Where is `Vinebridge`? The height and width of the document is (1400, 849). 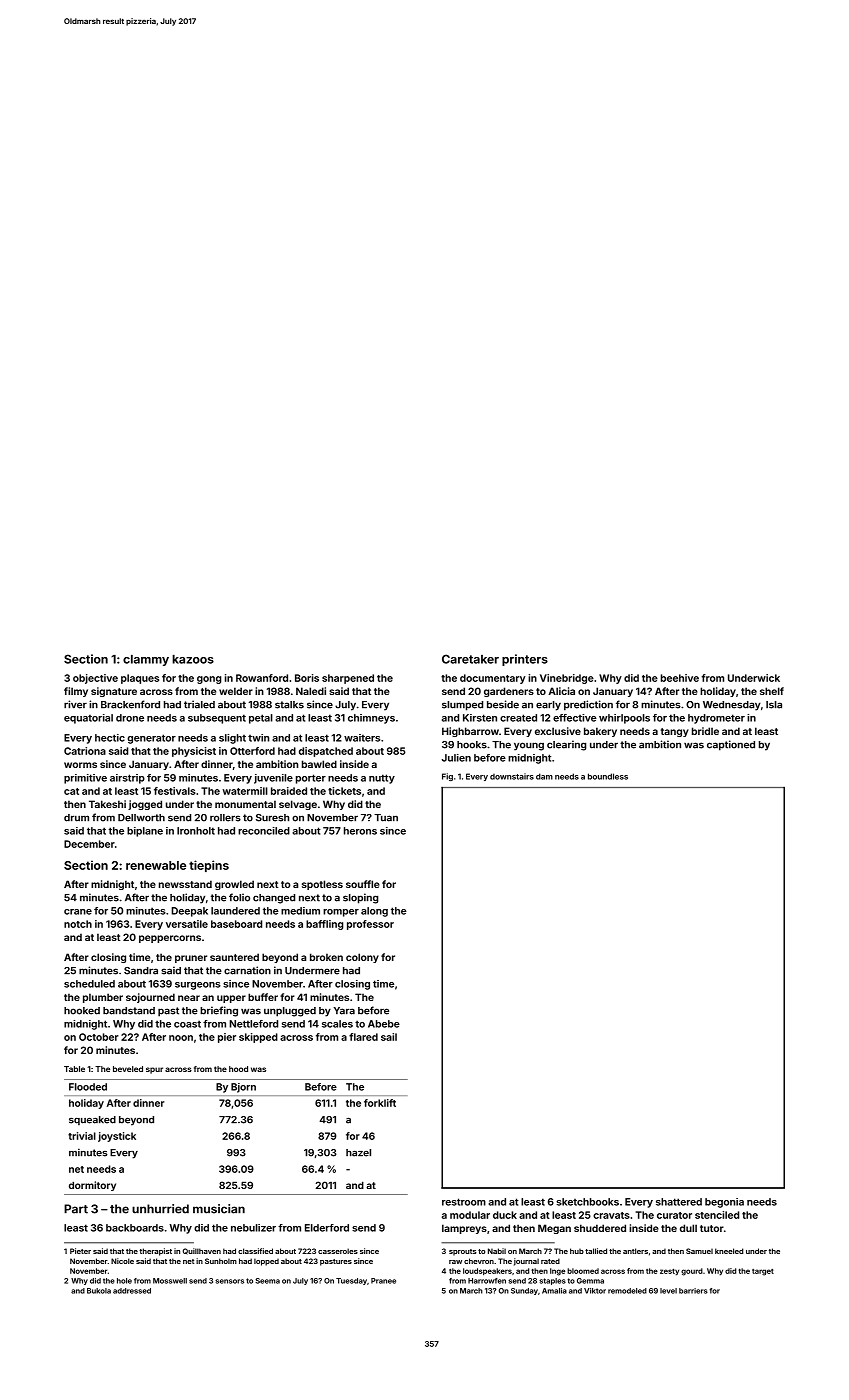 Vinebridge is located at coordinates (567, 679).
